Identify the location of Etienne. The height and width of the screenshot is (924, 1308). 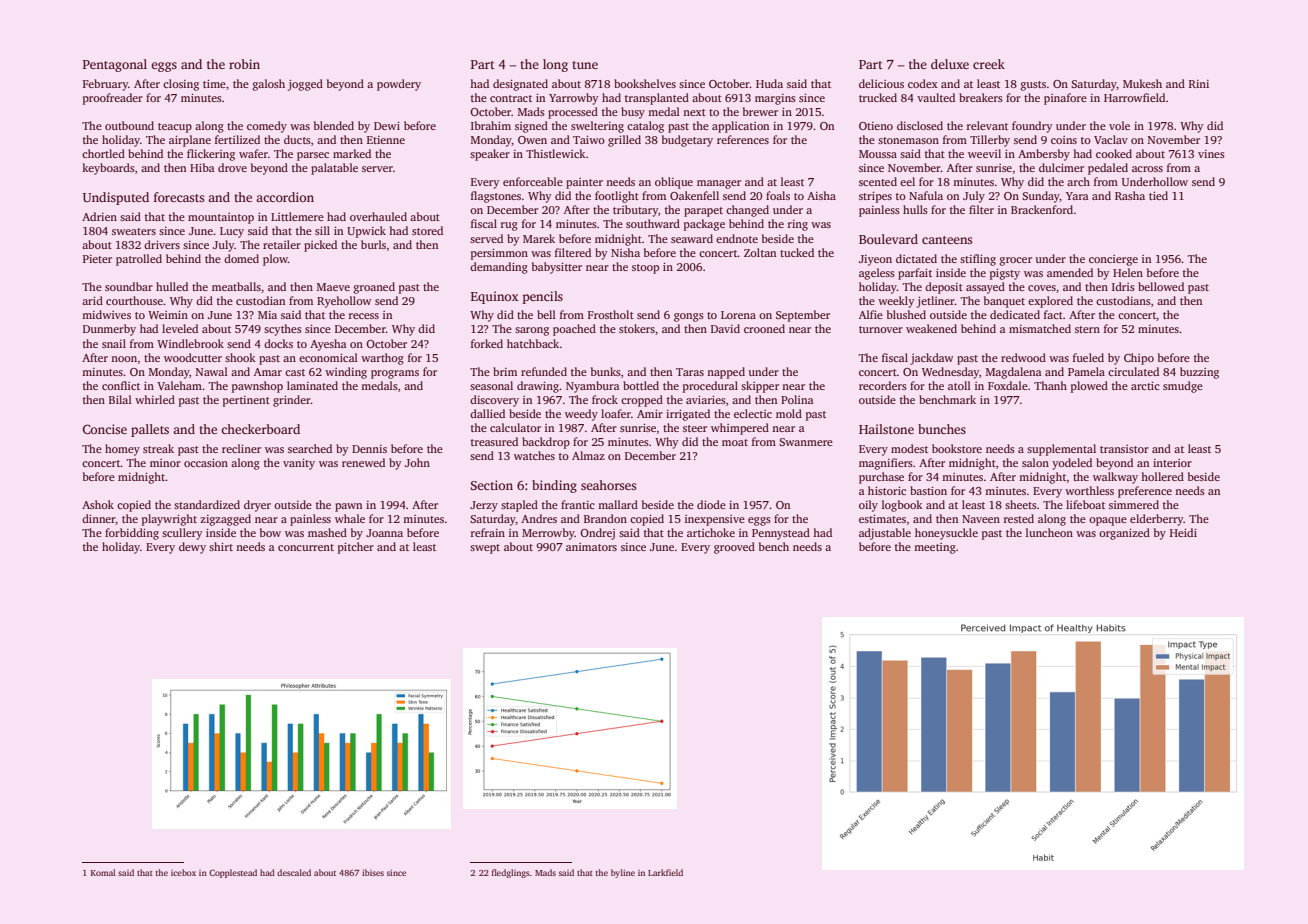
(386, 140).
